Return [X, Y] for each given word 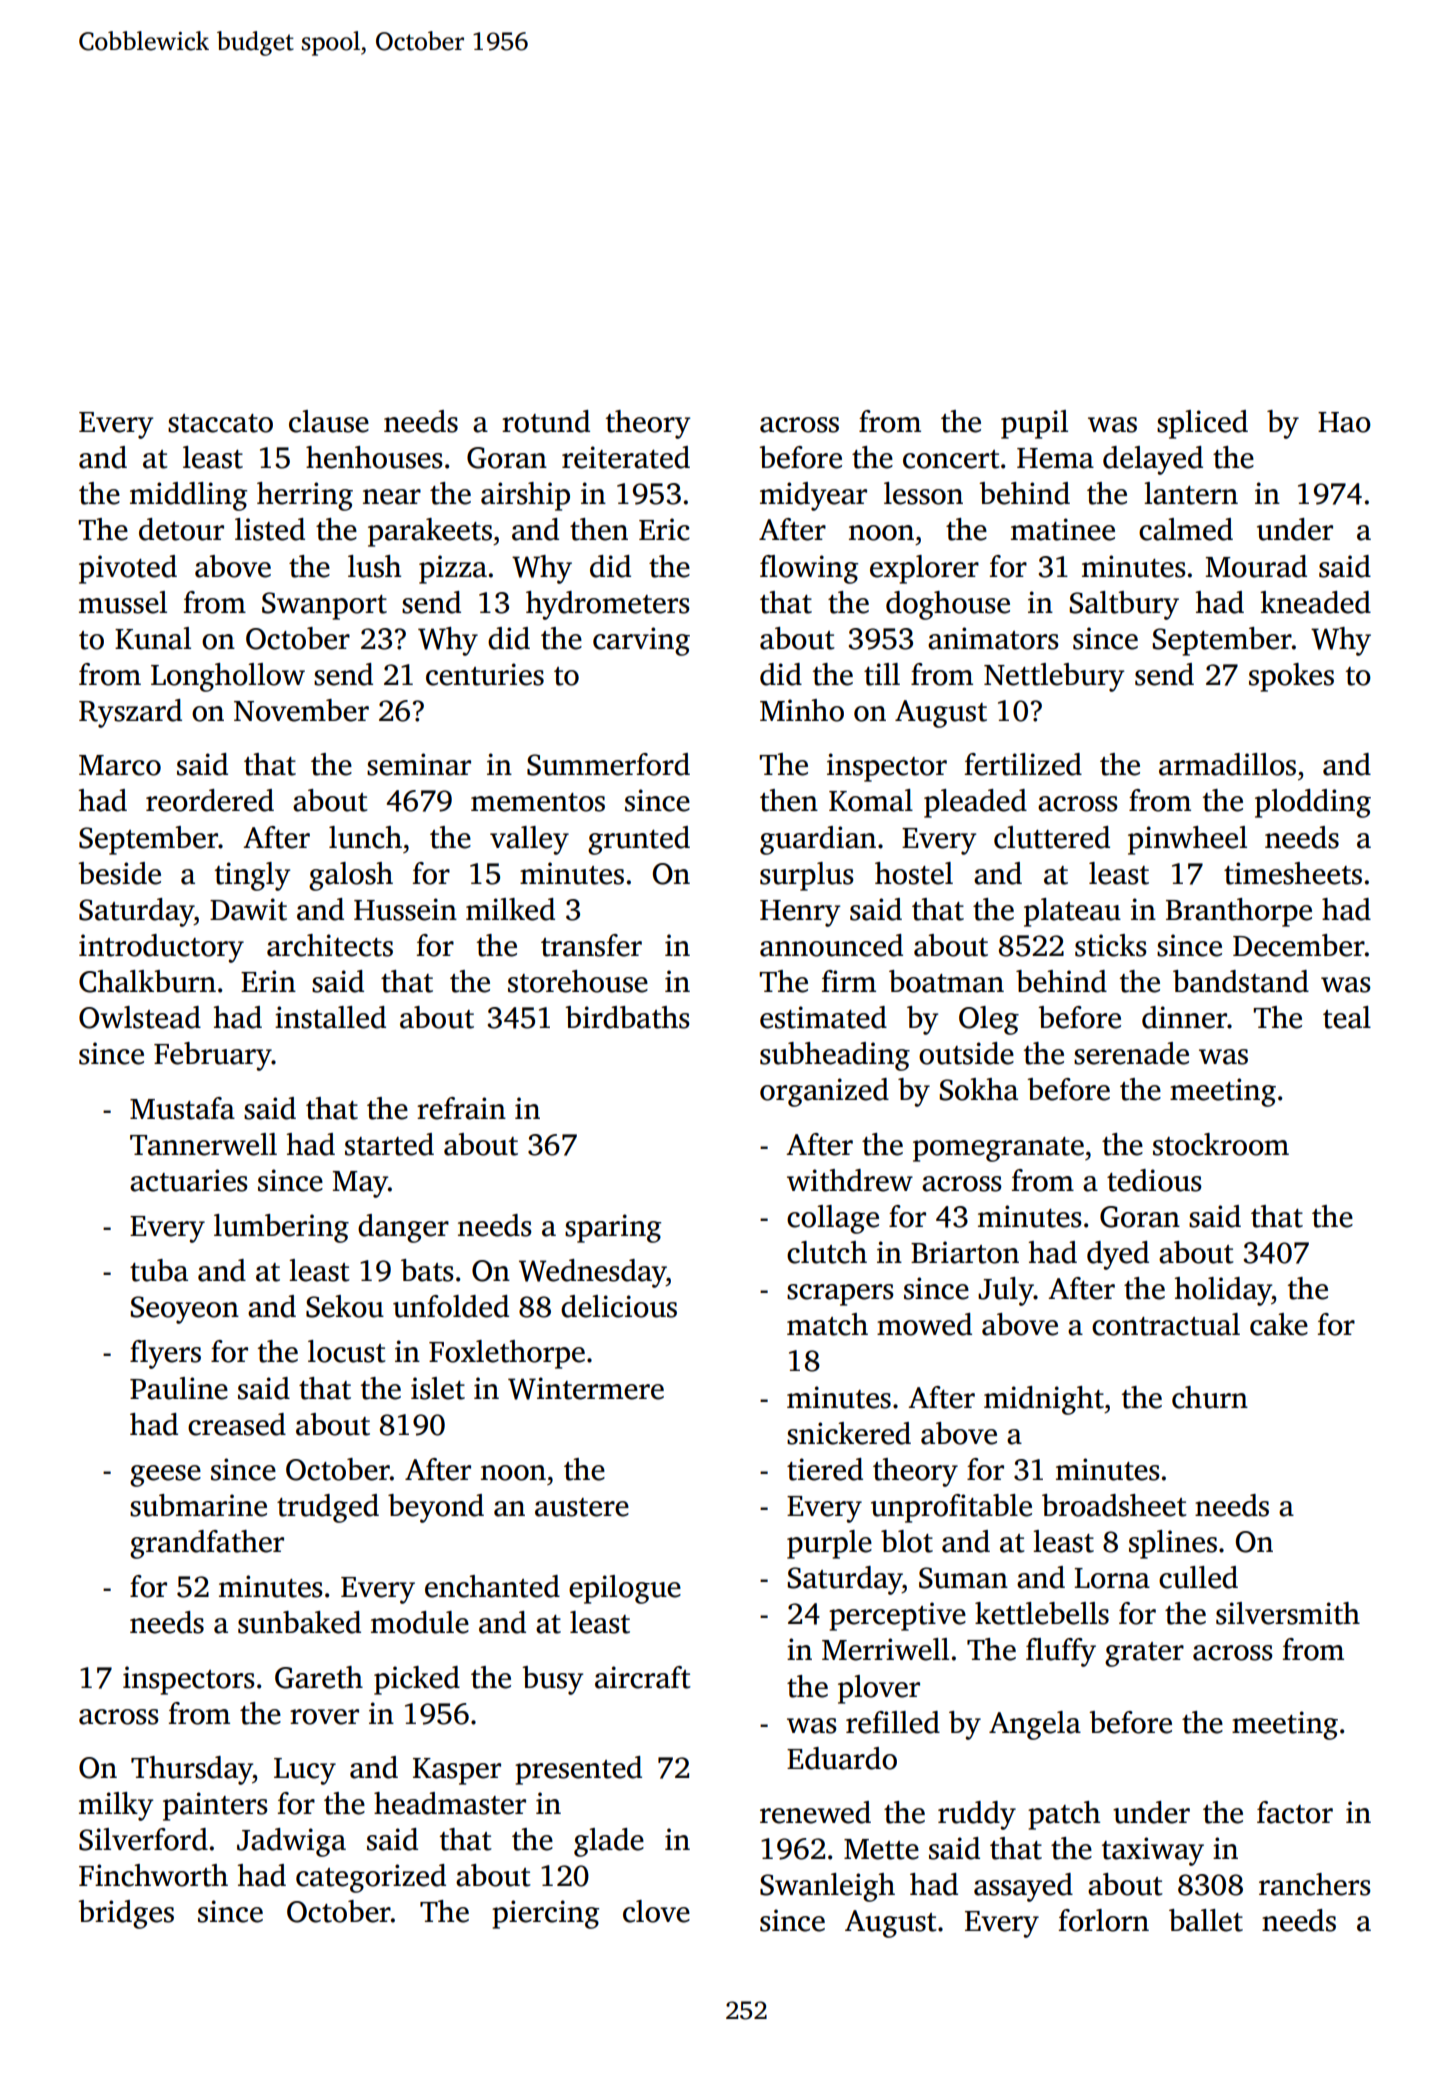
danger [403, 1228]
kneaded [1315, 602]
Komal [871, 800]
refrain [461, 1108]
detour [181, 529]
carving [641, 641]
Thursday [192, 1770]
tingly [252, 876]
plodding [1313, 803]
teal [1347, 1017]
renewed [815, 1812]
